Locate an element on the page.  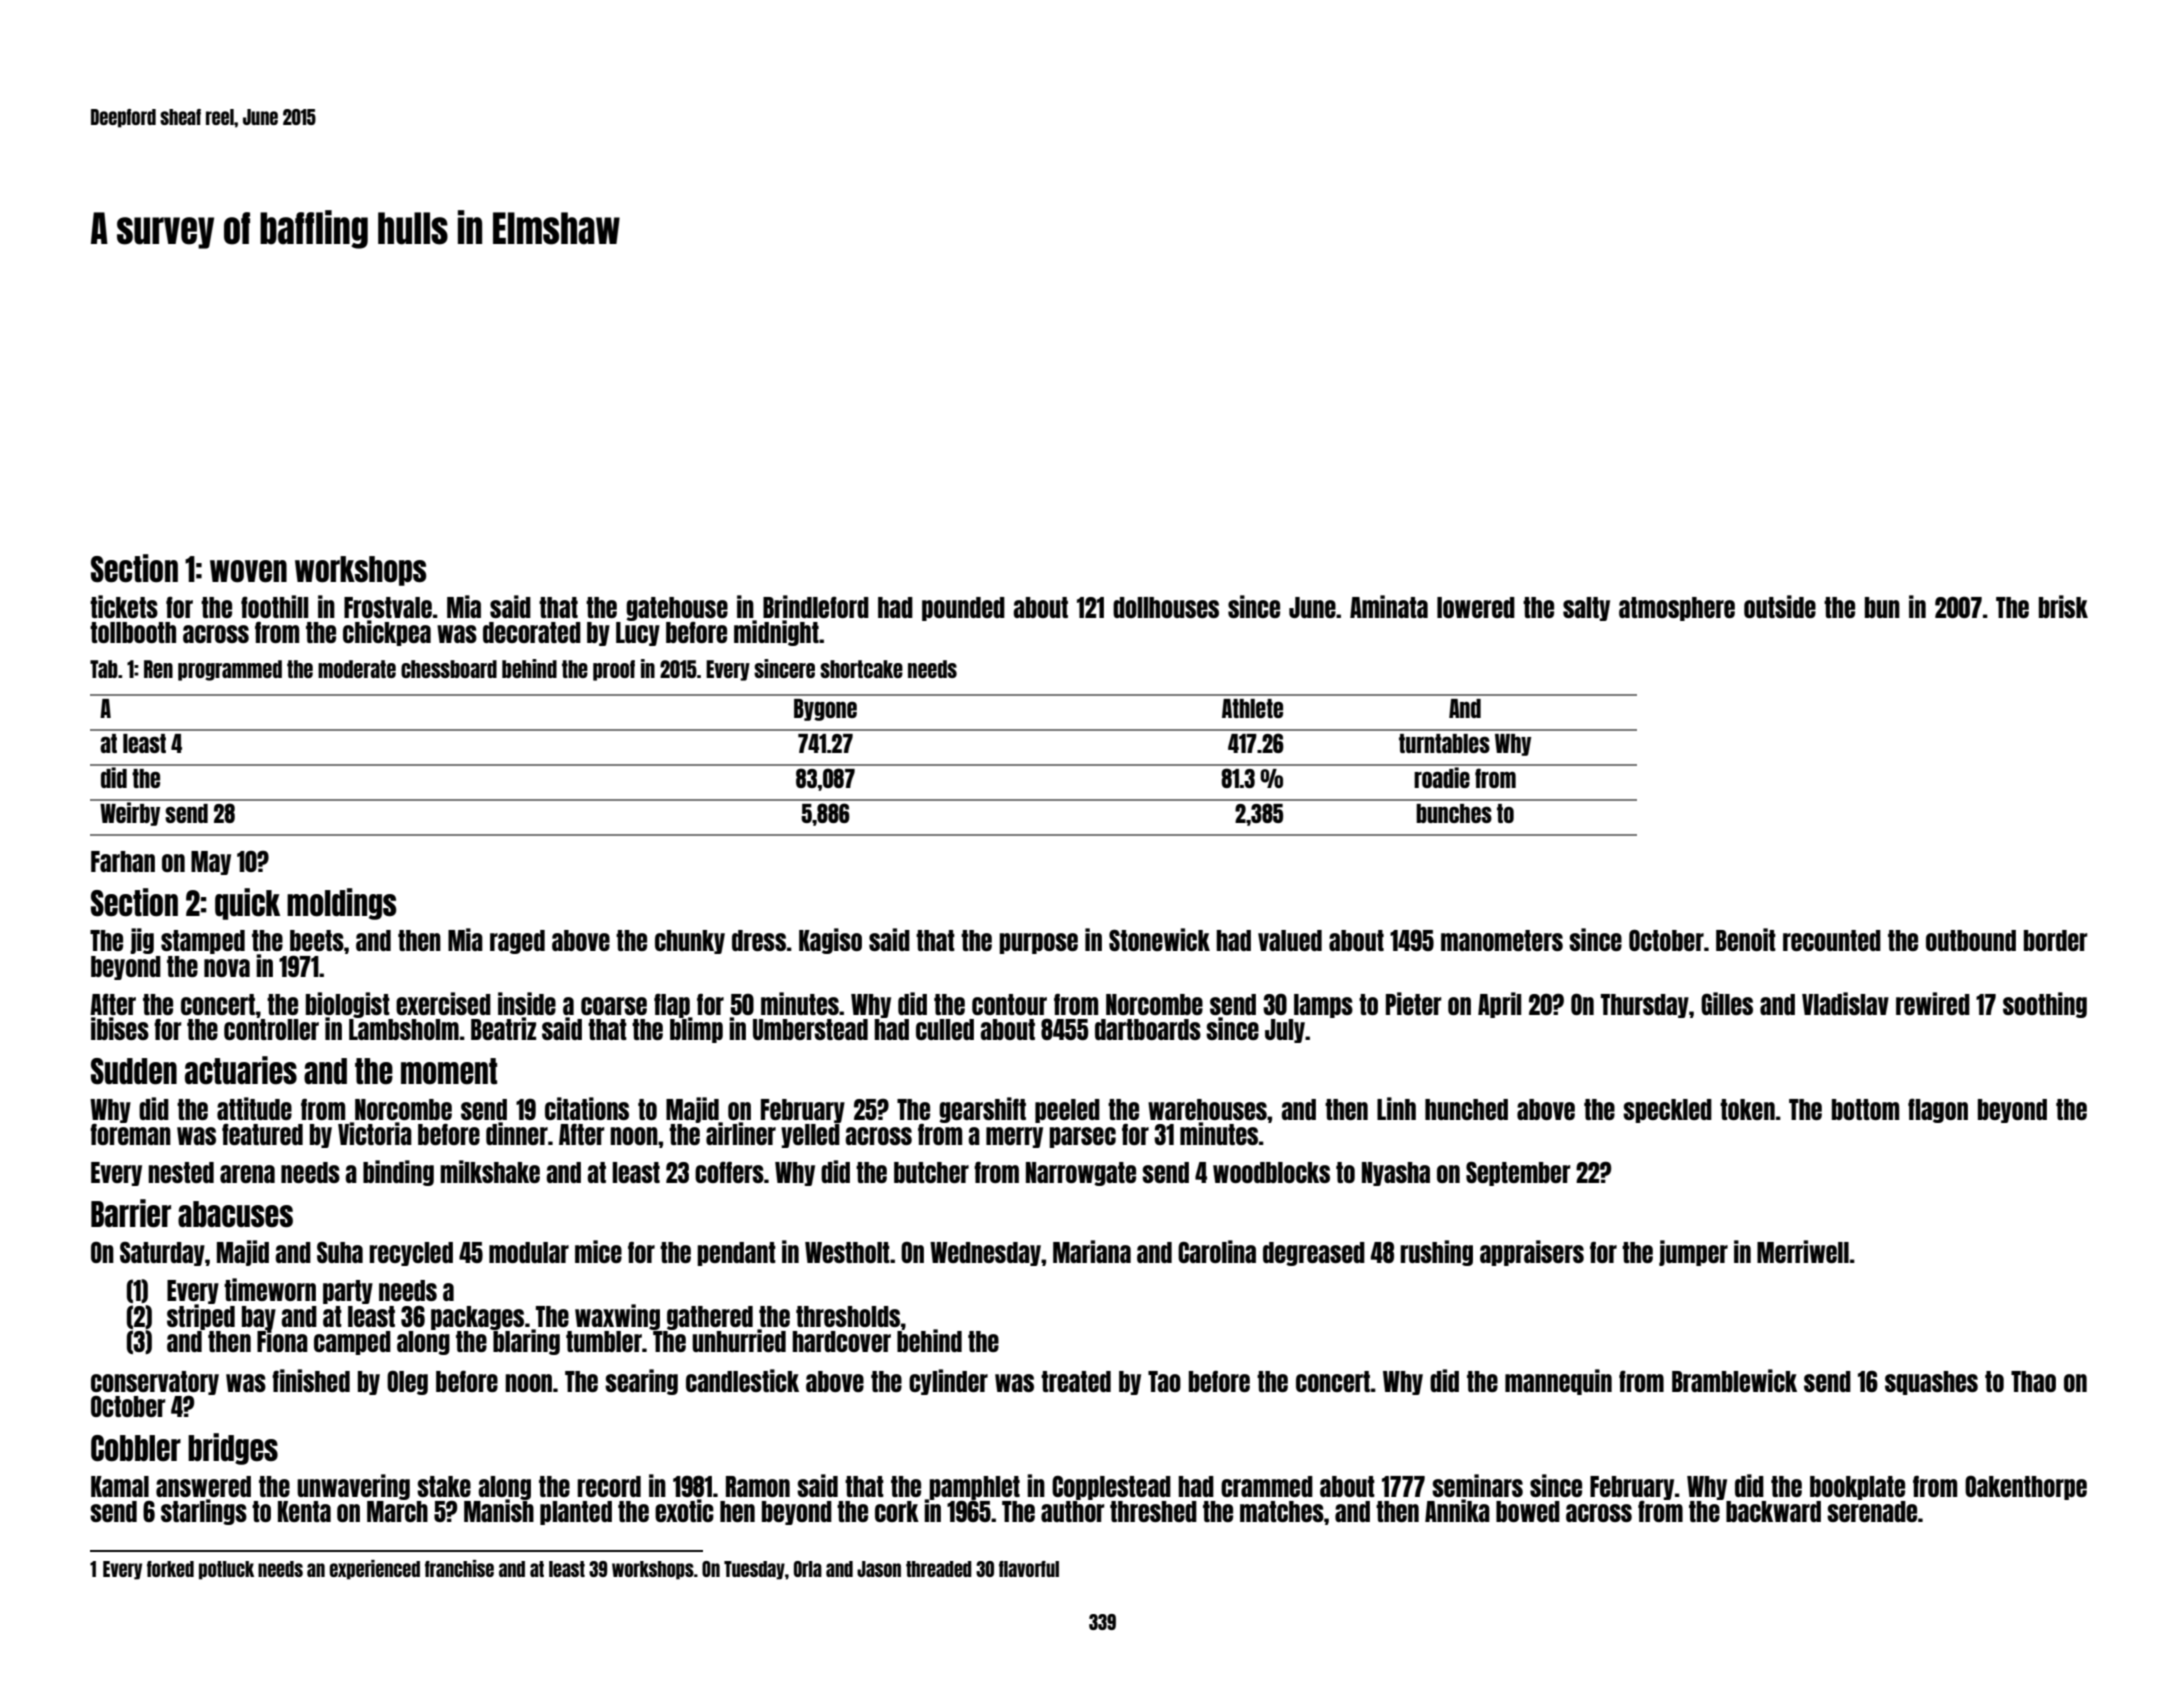
May is located at coordinates (211, 863).
